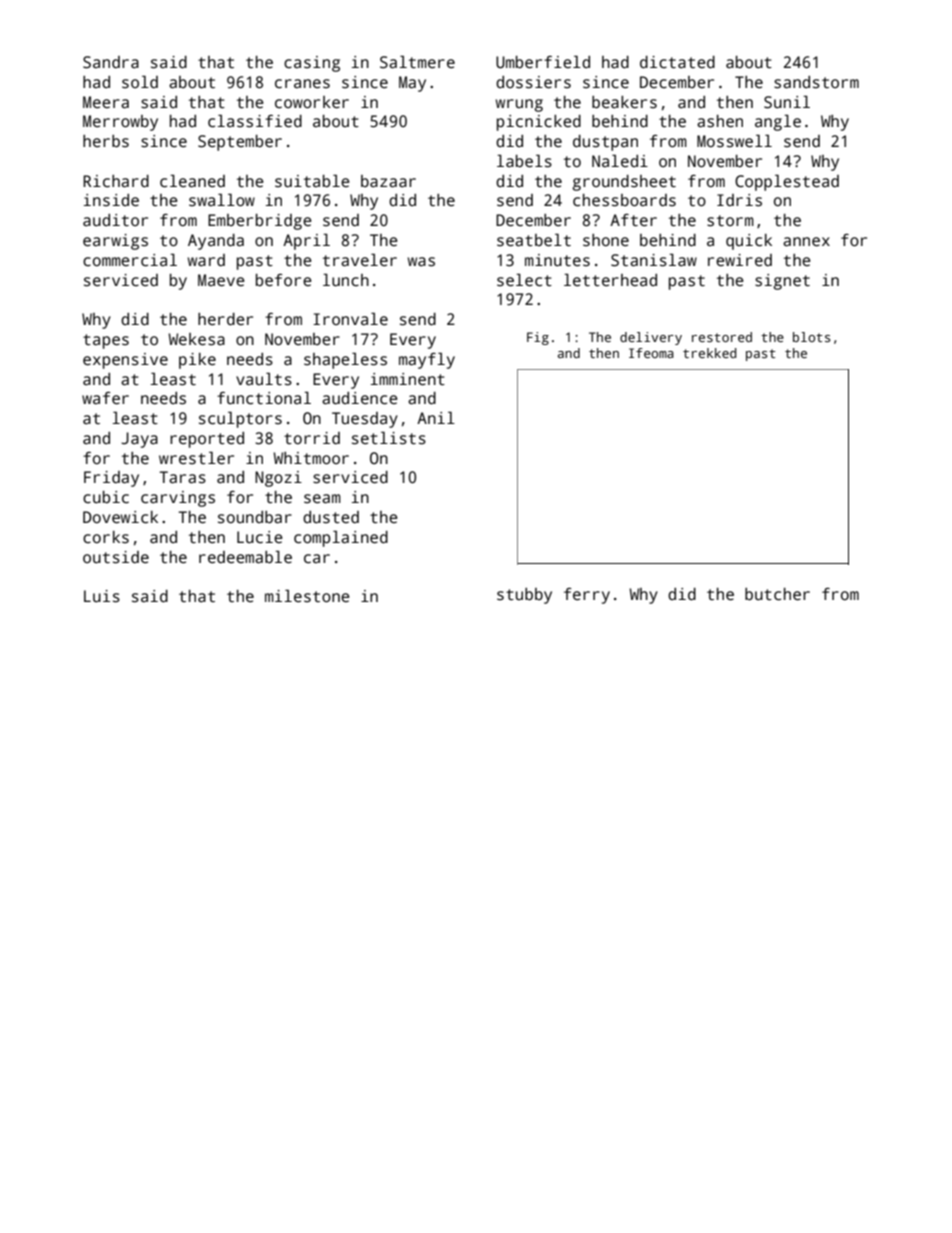  What do you see at coordinates (624, 183) in the image?
I see `groundsheet` at bounding box center [624, 183].
